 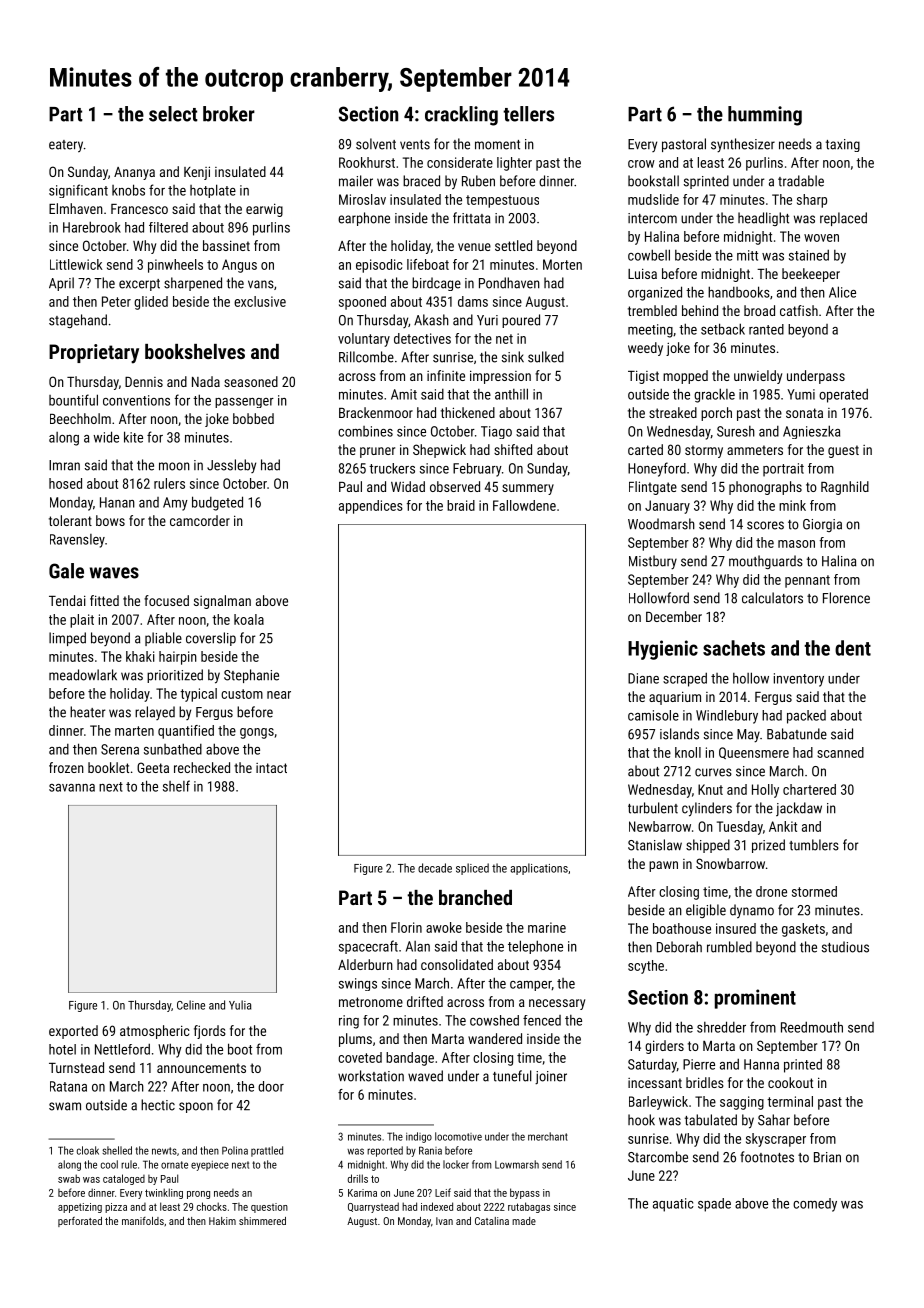 What do you see at coordinates (68, 1086) in the image?
I see `Ratana` at bounding box center [68, 1086].
